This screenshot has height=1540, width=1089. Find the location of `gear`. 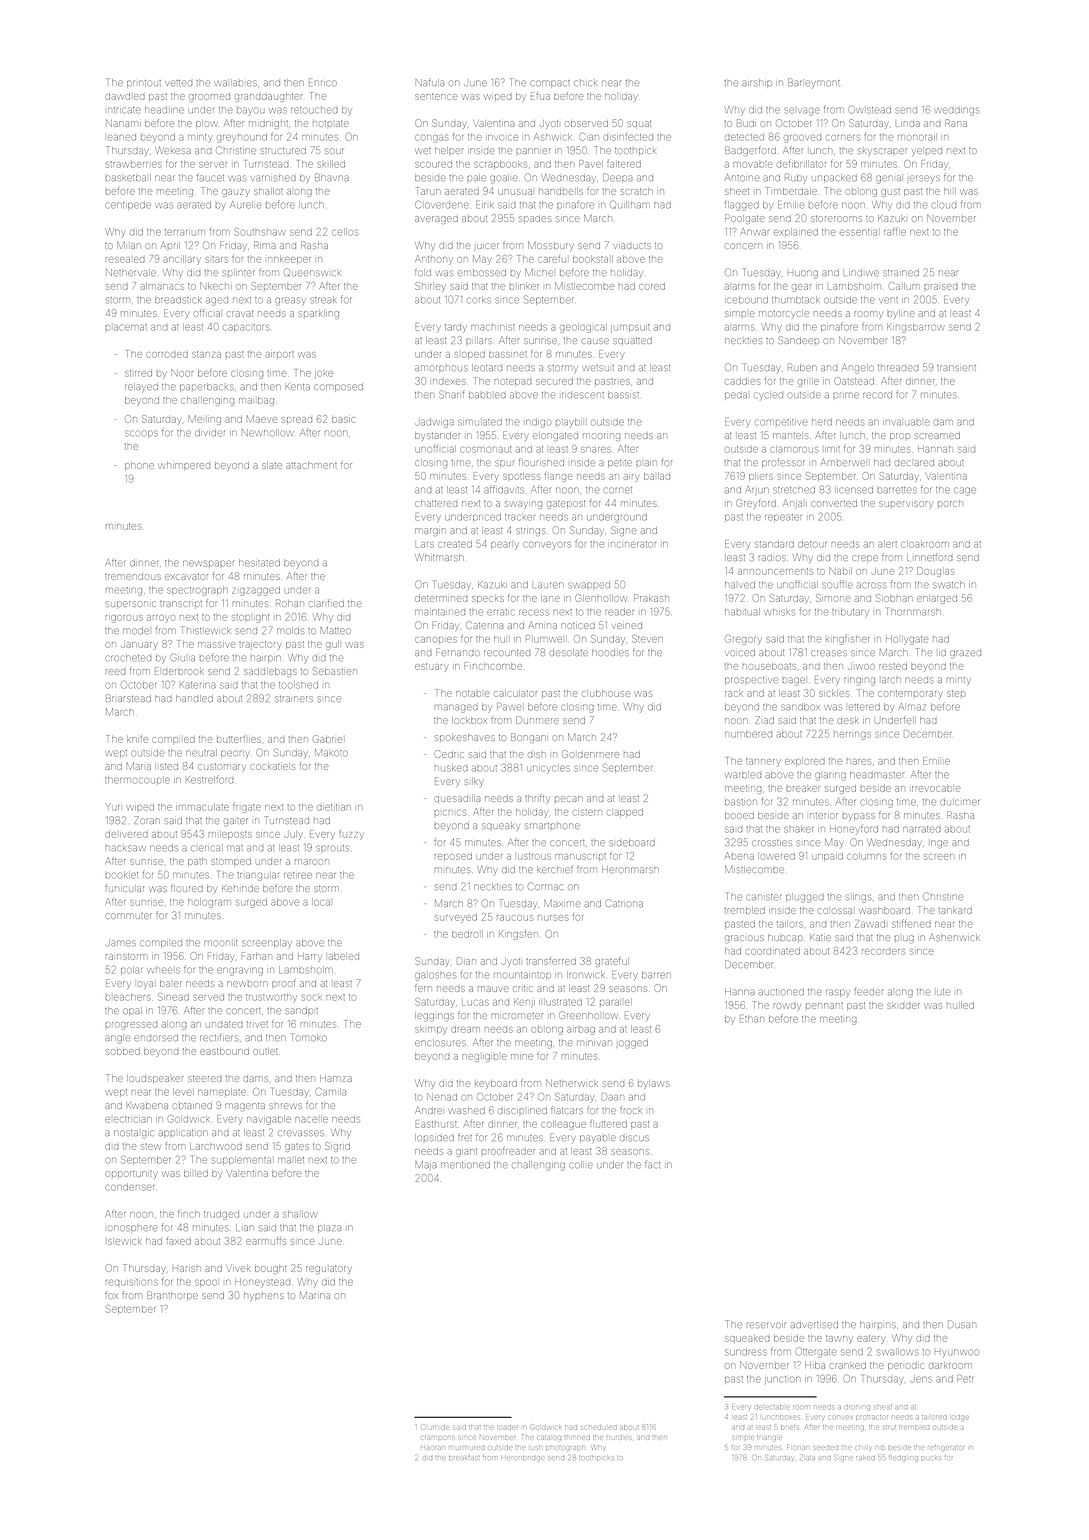

gear is located at coordinates (801, 288).
